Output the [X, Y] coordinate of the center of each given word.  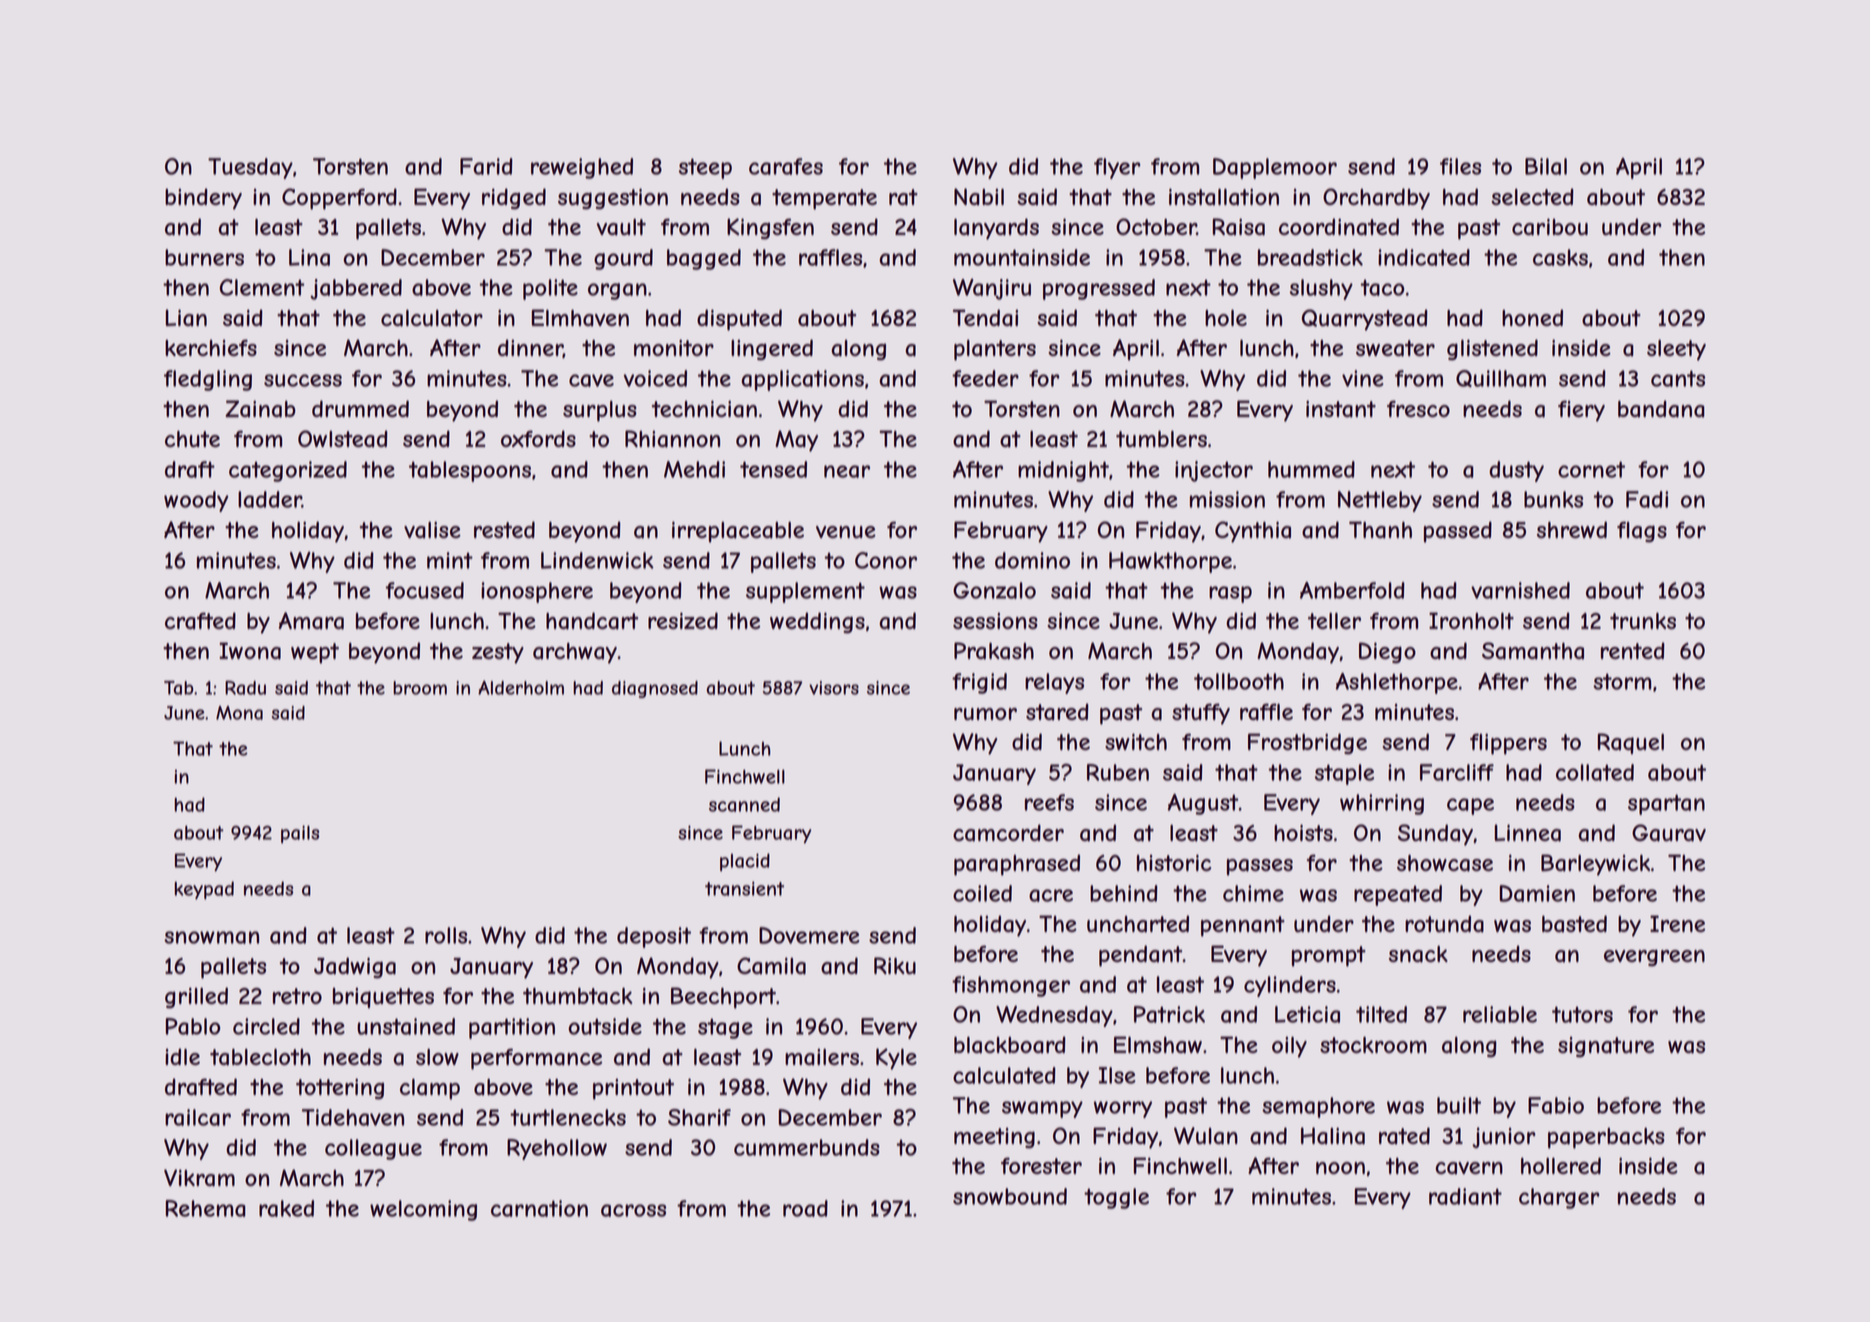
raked [286, 1208]
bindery [203, 199]
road [805, 1208]
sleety [1676, 350]
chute [192, 438]
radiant [1465, 1196]
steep [705, 168]
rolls [446, 935]
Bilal [1546, 166]
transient [744, 888]
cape [1470, 806]
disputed [739, 320]
